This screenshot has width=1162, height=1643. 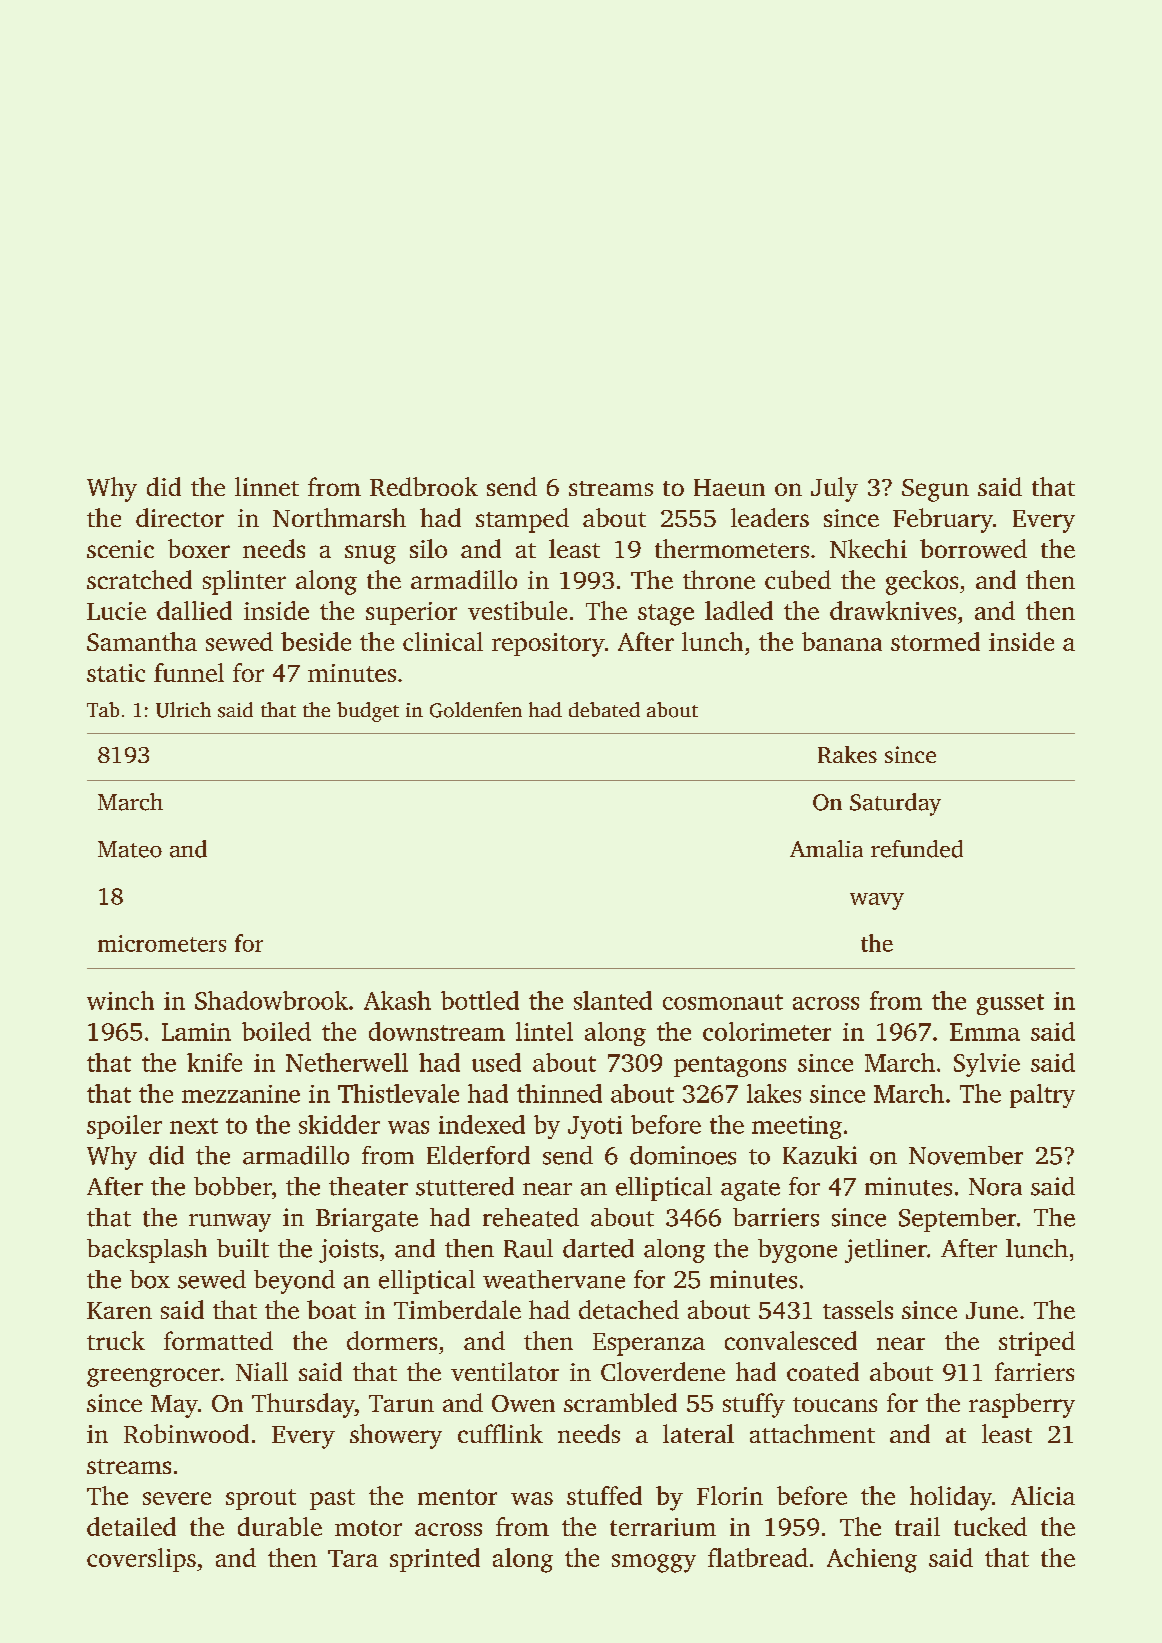 I want to click on raspberry, so click(x=1022, y=1405).
